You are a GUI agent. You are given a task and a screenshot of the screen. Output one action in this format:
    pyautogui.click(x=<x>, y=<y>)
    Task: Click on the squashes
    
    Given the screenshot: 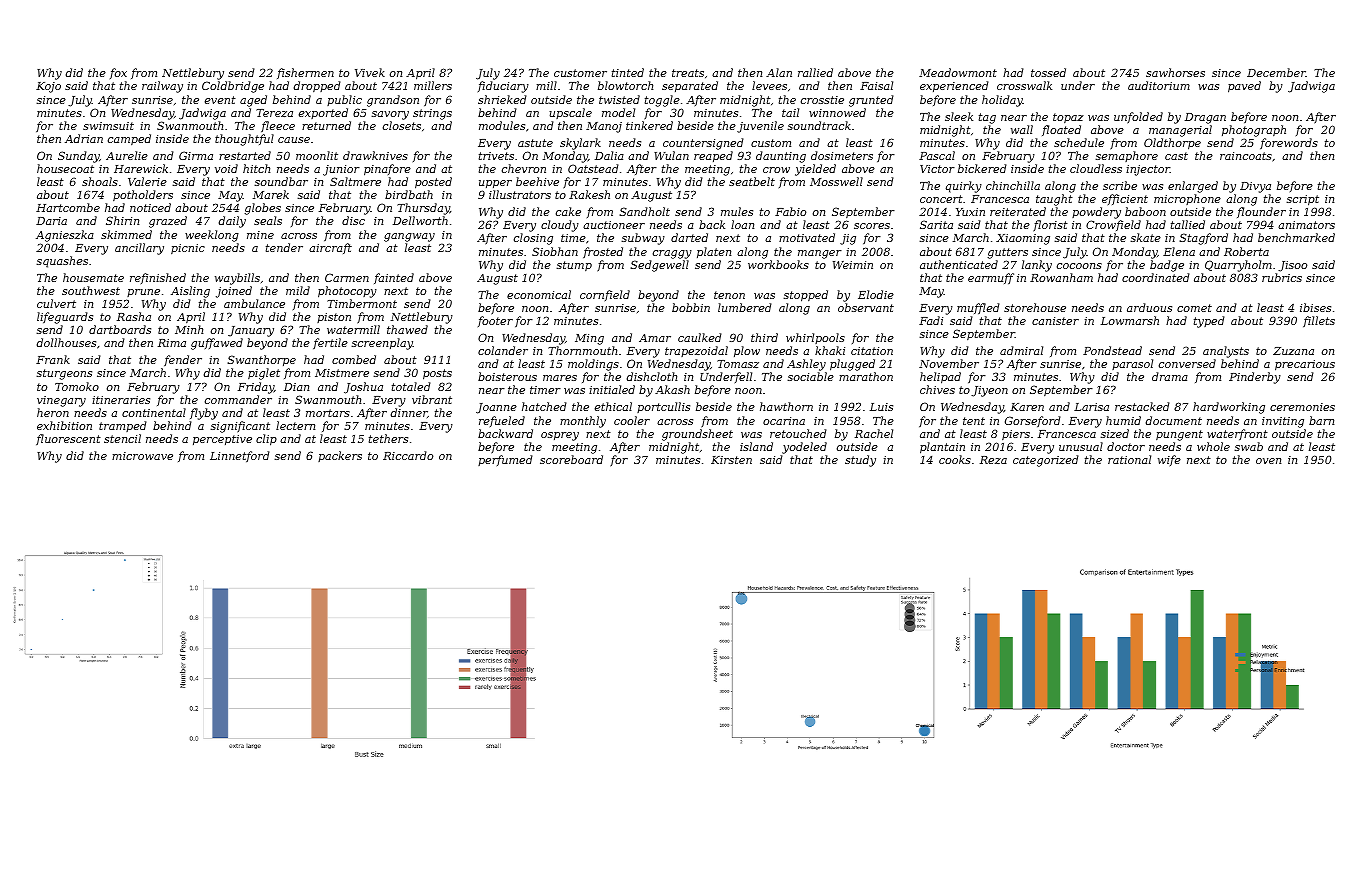 What is the action you would take?
    pyautogui.click(x=62, y=262)
